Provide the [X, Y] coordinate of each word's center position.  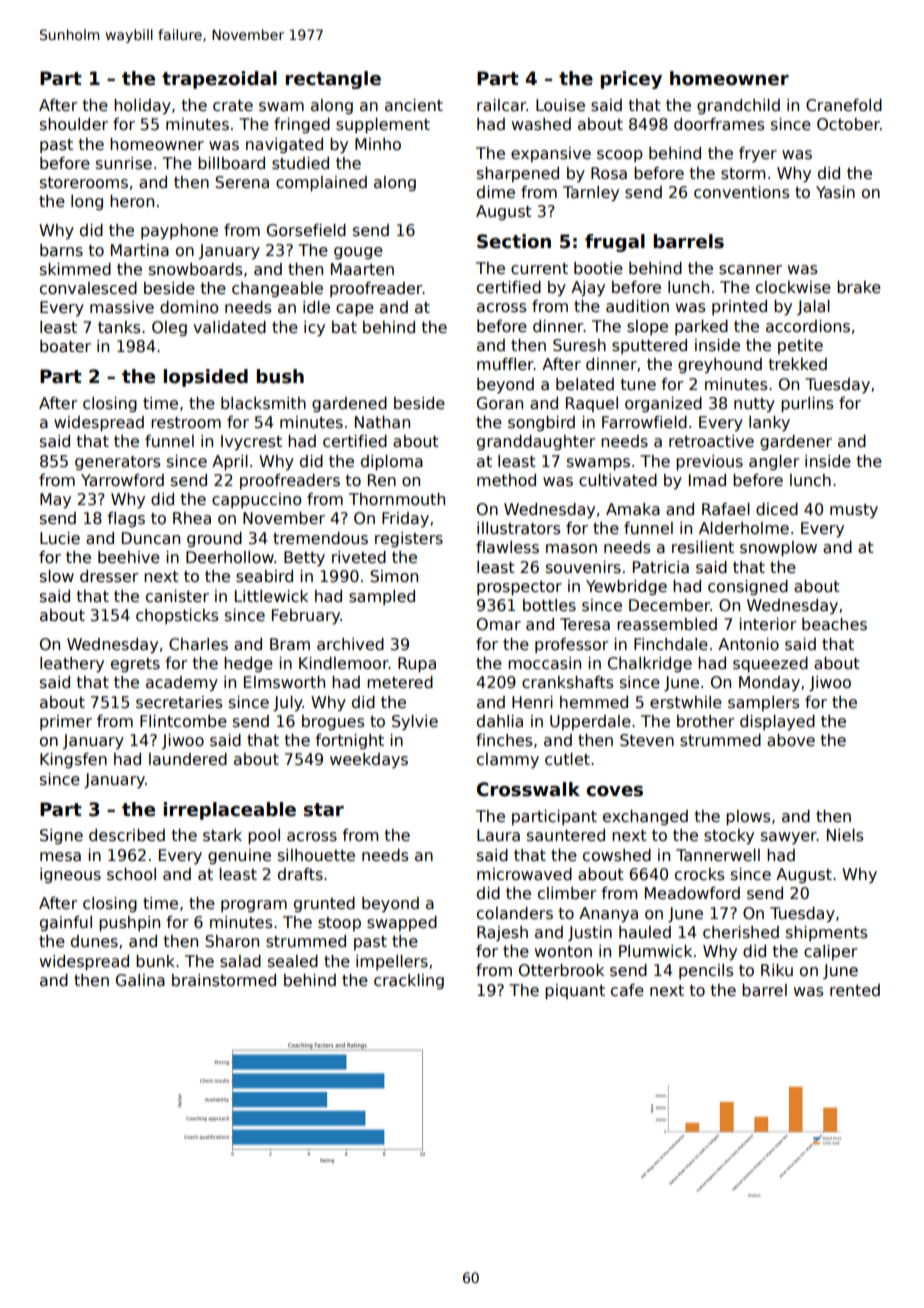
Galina [140, 980]
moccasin [544, 663]
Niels [845, 835]
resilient [703, 547]
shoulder [74, 124]
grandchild [738, 106]
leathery [72, 665]
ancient [414, 105]
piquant [575, 991]
